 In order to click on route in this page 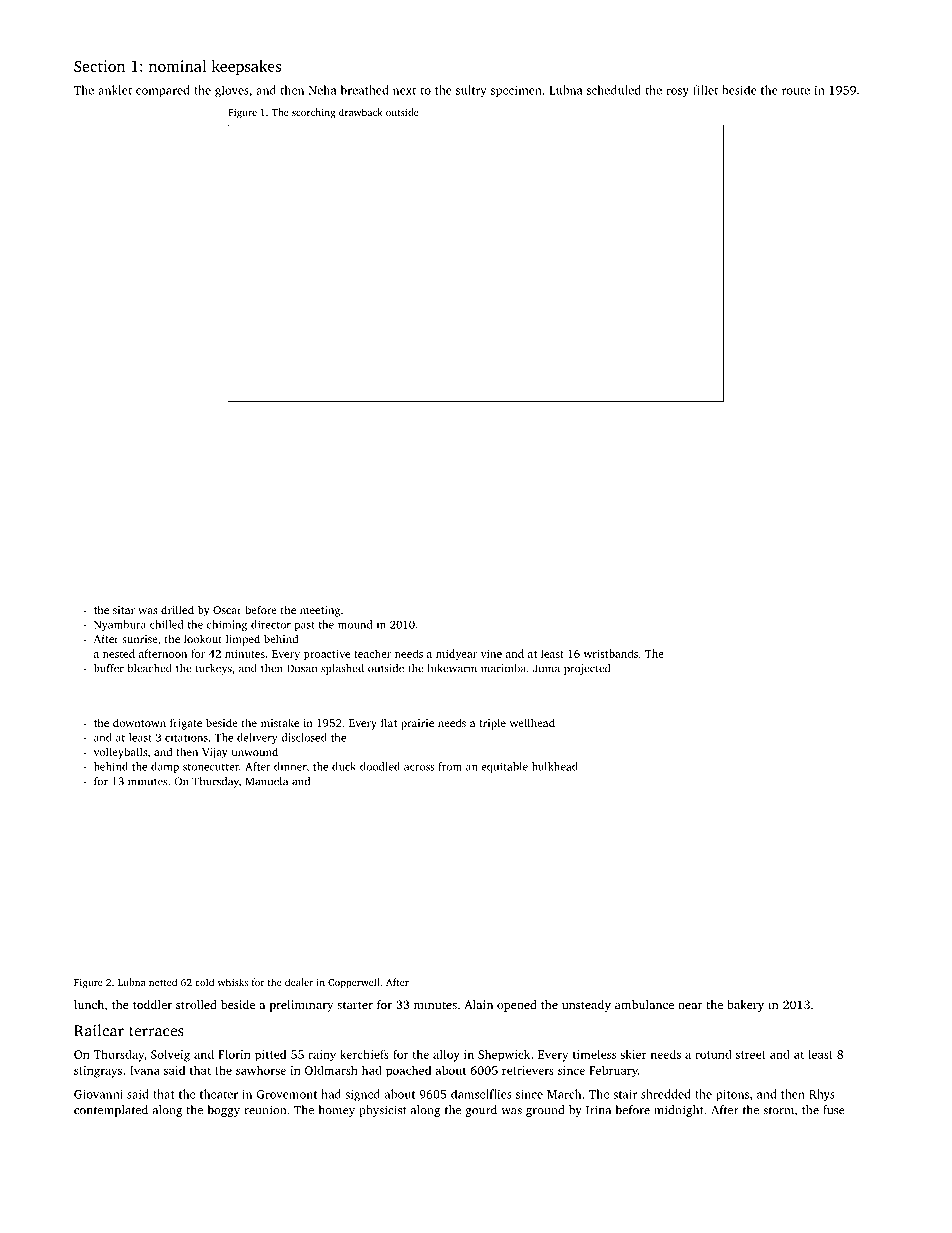, I will do `click(796, 91)`.
